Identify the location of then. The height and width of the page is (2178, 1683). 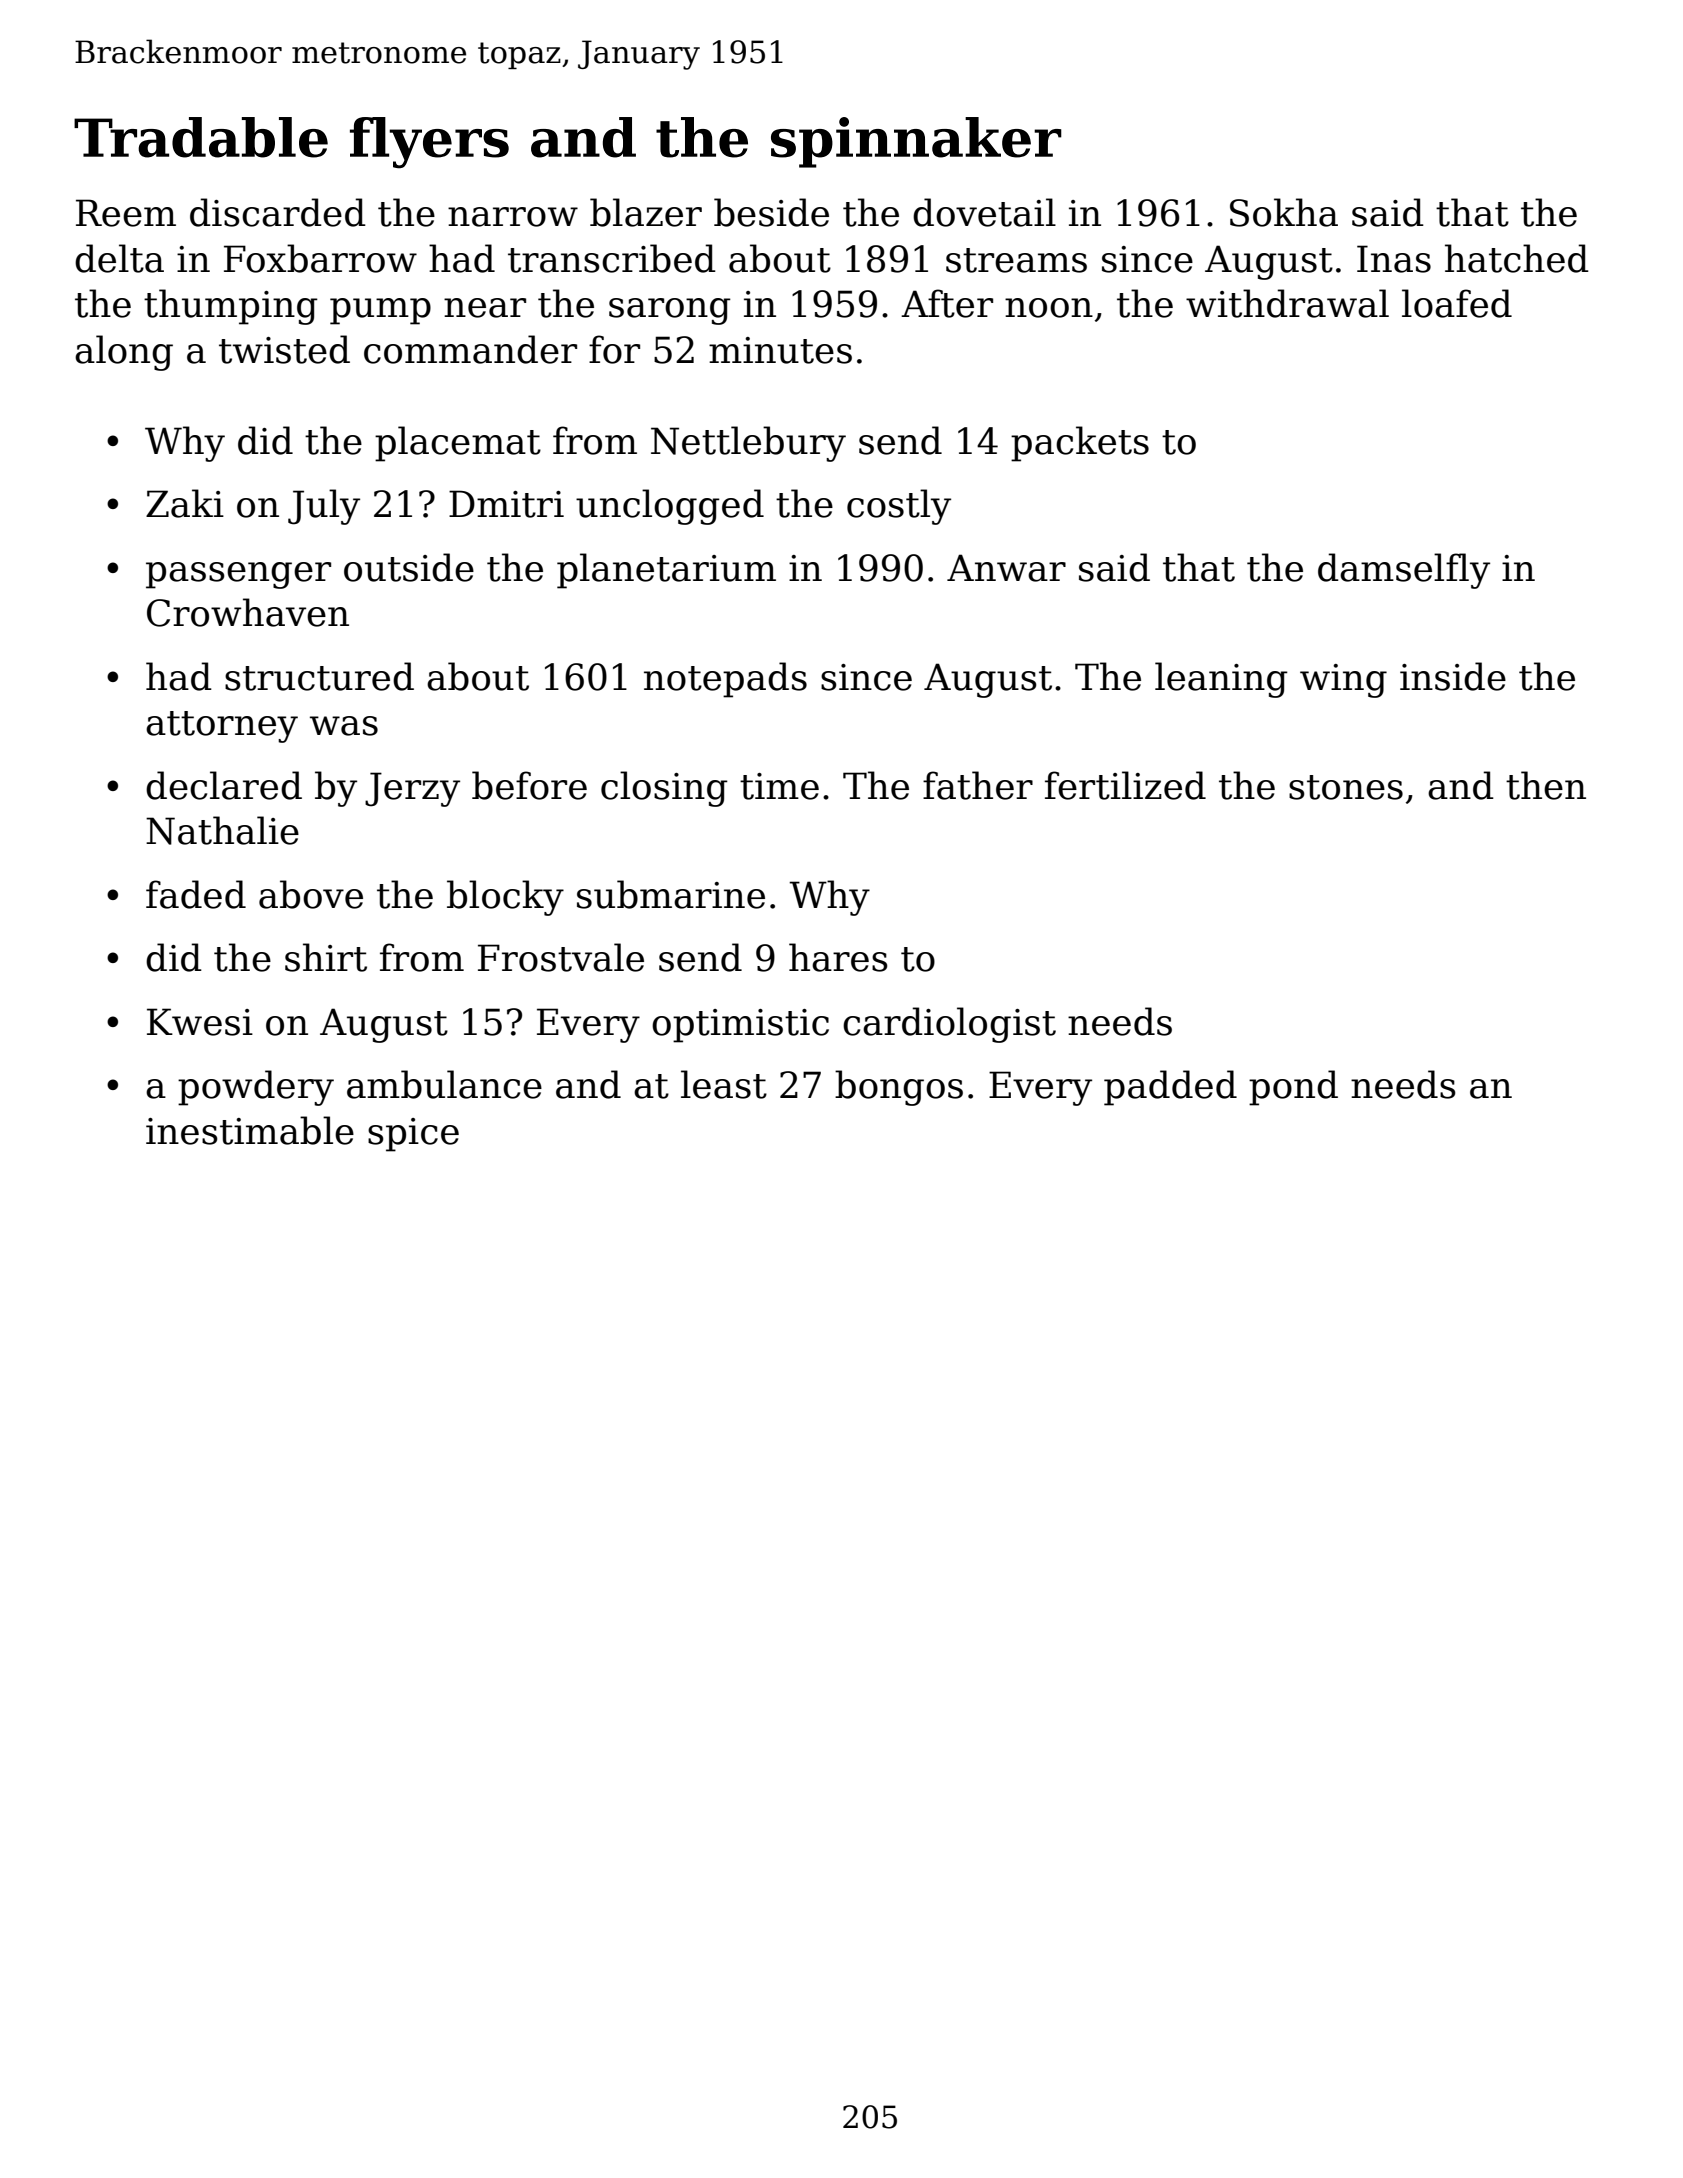
(1546, 785).
